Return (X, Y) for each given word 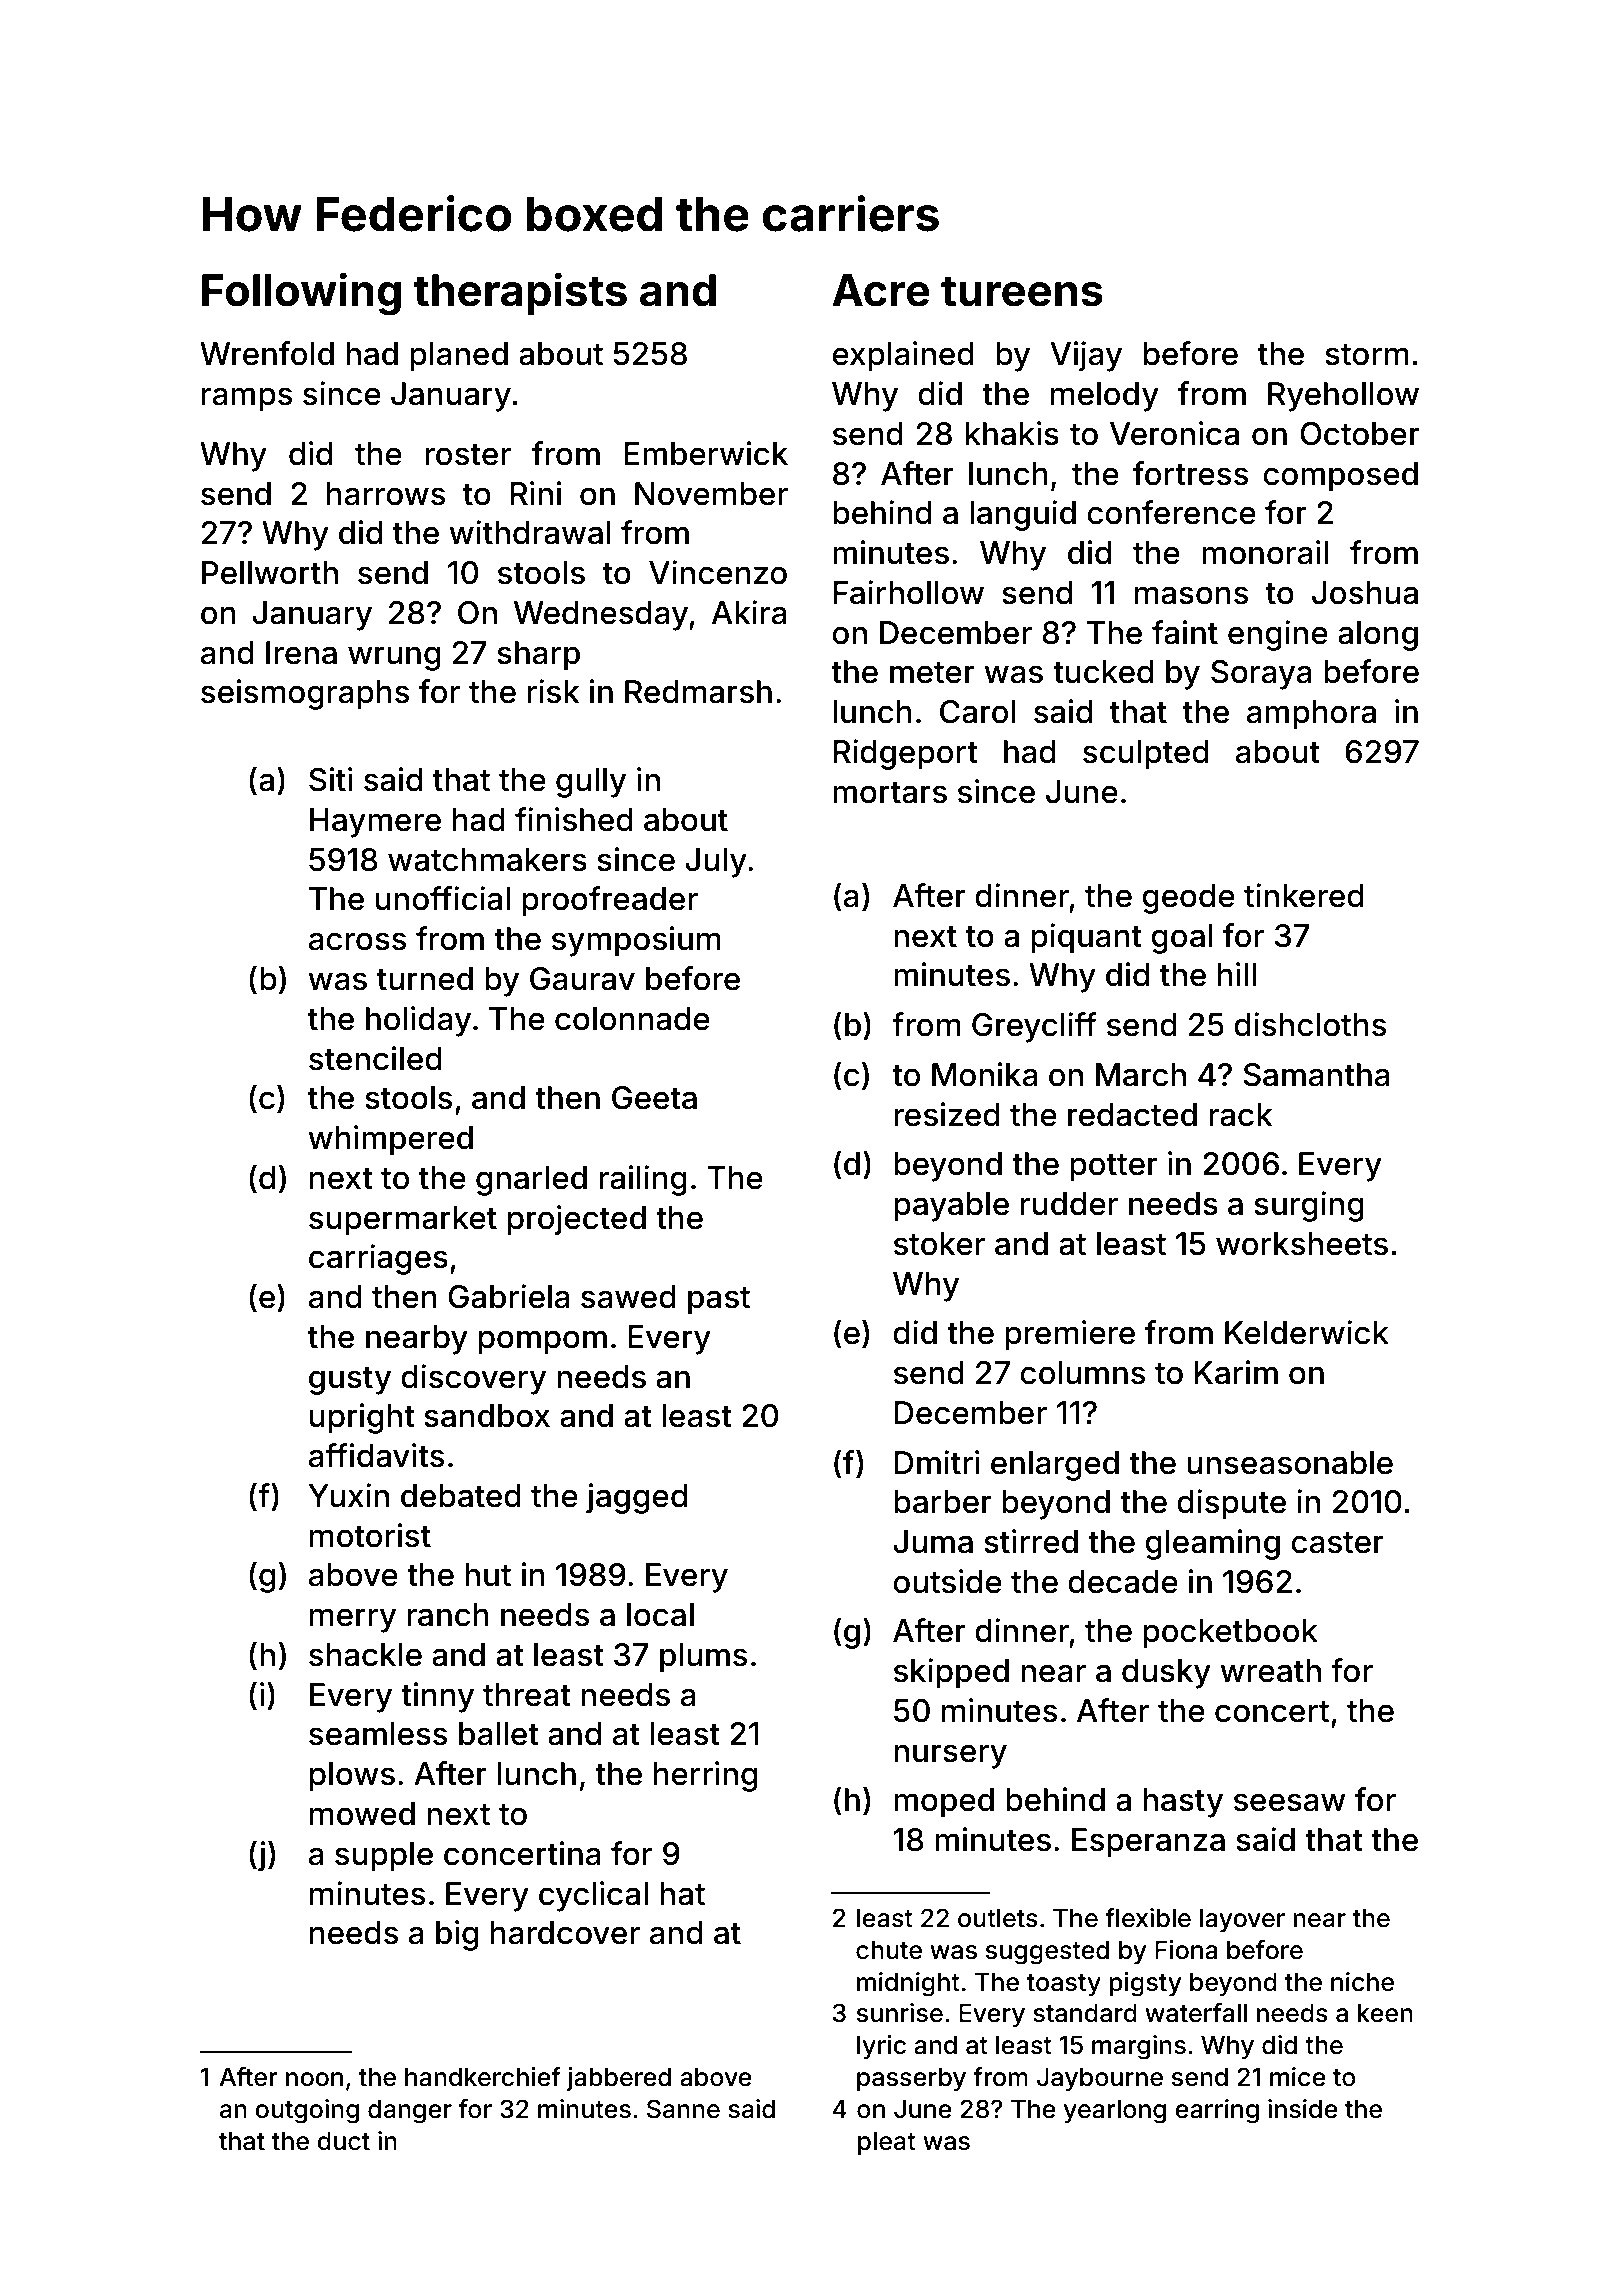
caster (1337, 1543)
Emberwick (706, 453)
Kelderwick (1307, 1332)
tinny (437, 1697)
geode (1188, 899)
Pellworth (270, 573)
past (719, 1301)
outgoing (307, 2111)
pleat (887, 2143)
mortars (890, 793)
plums (703, 1658)
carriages (378, 1259)
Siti (331, 779)
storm (1367, 355)
